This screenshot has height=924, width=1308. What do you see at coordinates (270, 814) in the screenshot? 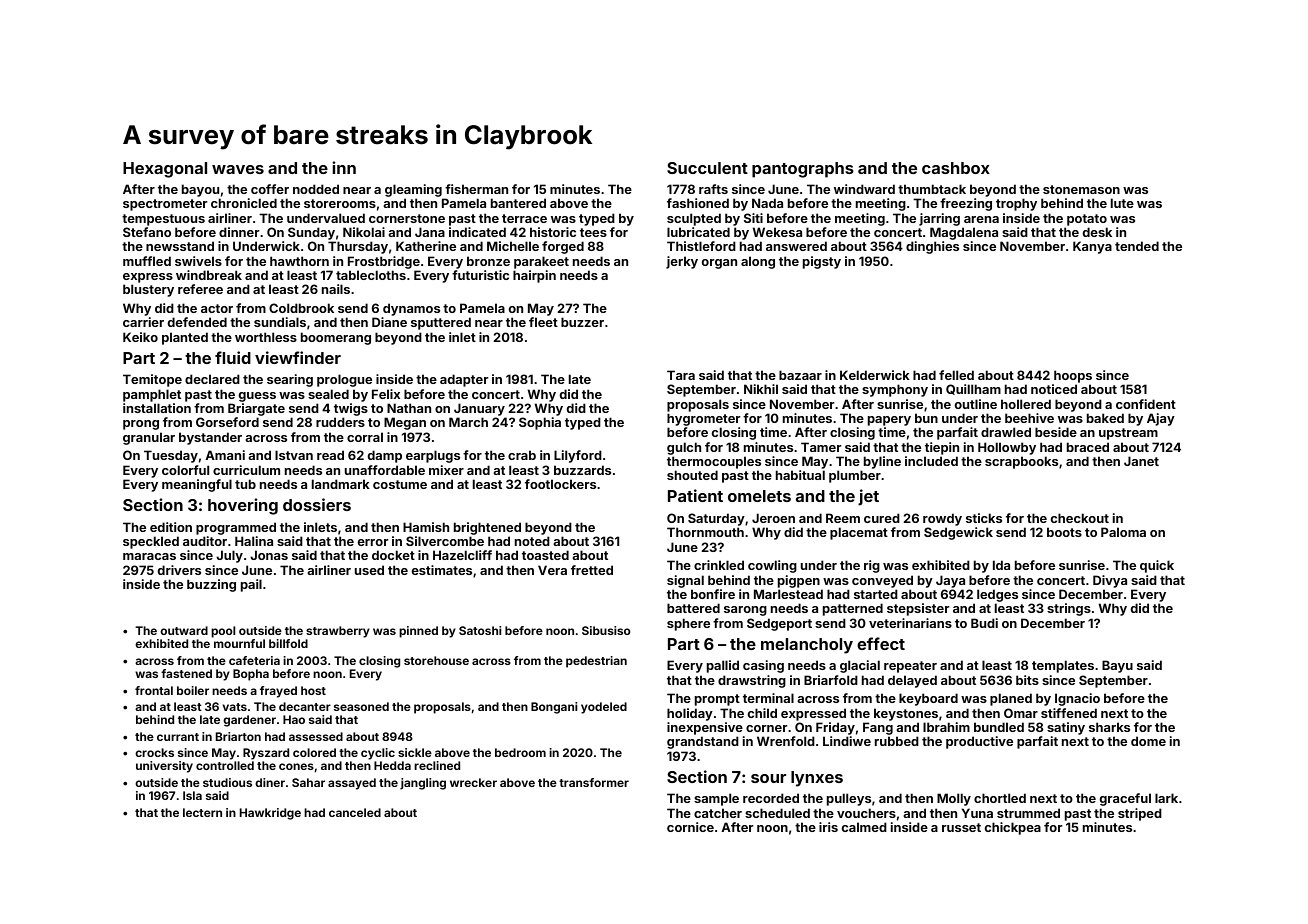
I see `Hawkridge` at bounding box center [270, 814].
